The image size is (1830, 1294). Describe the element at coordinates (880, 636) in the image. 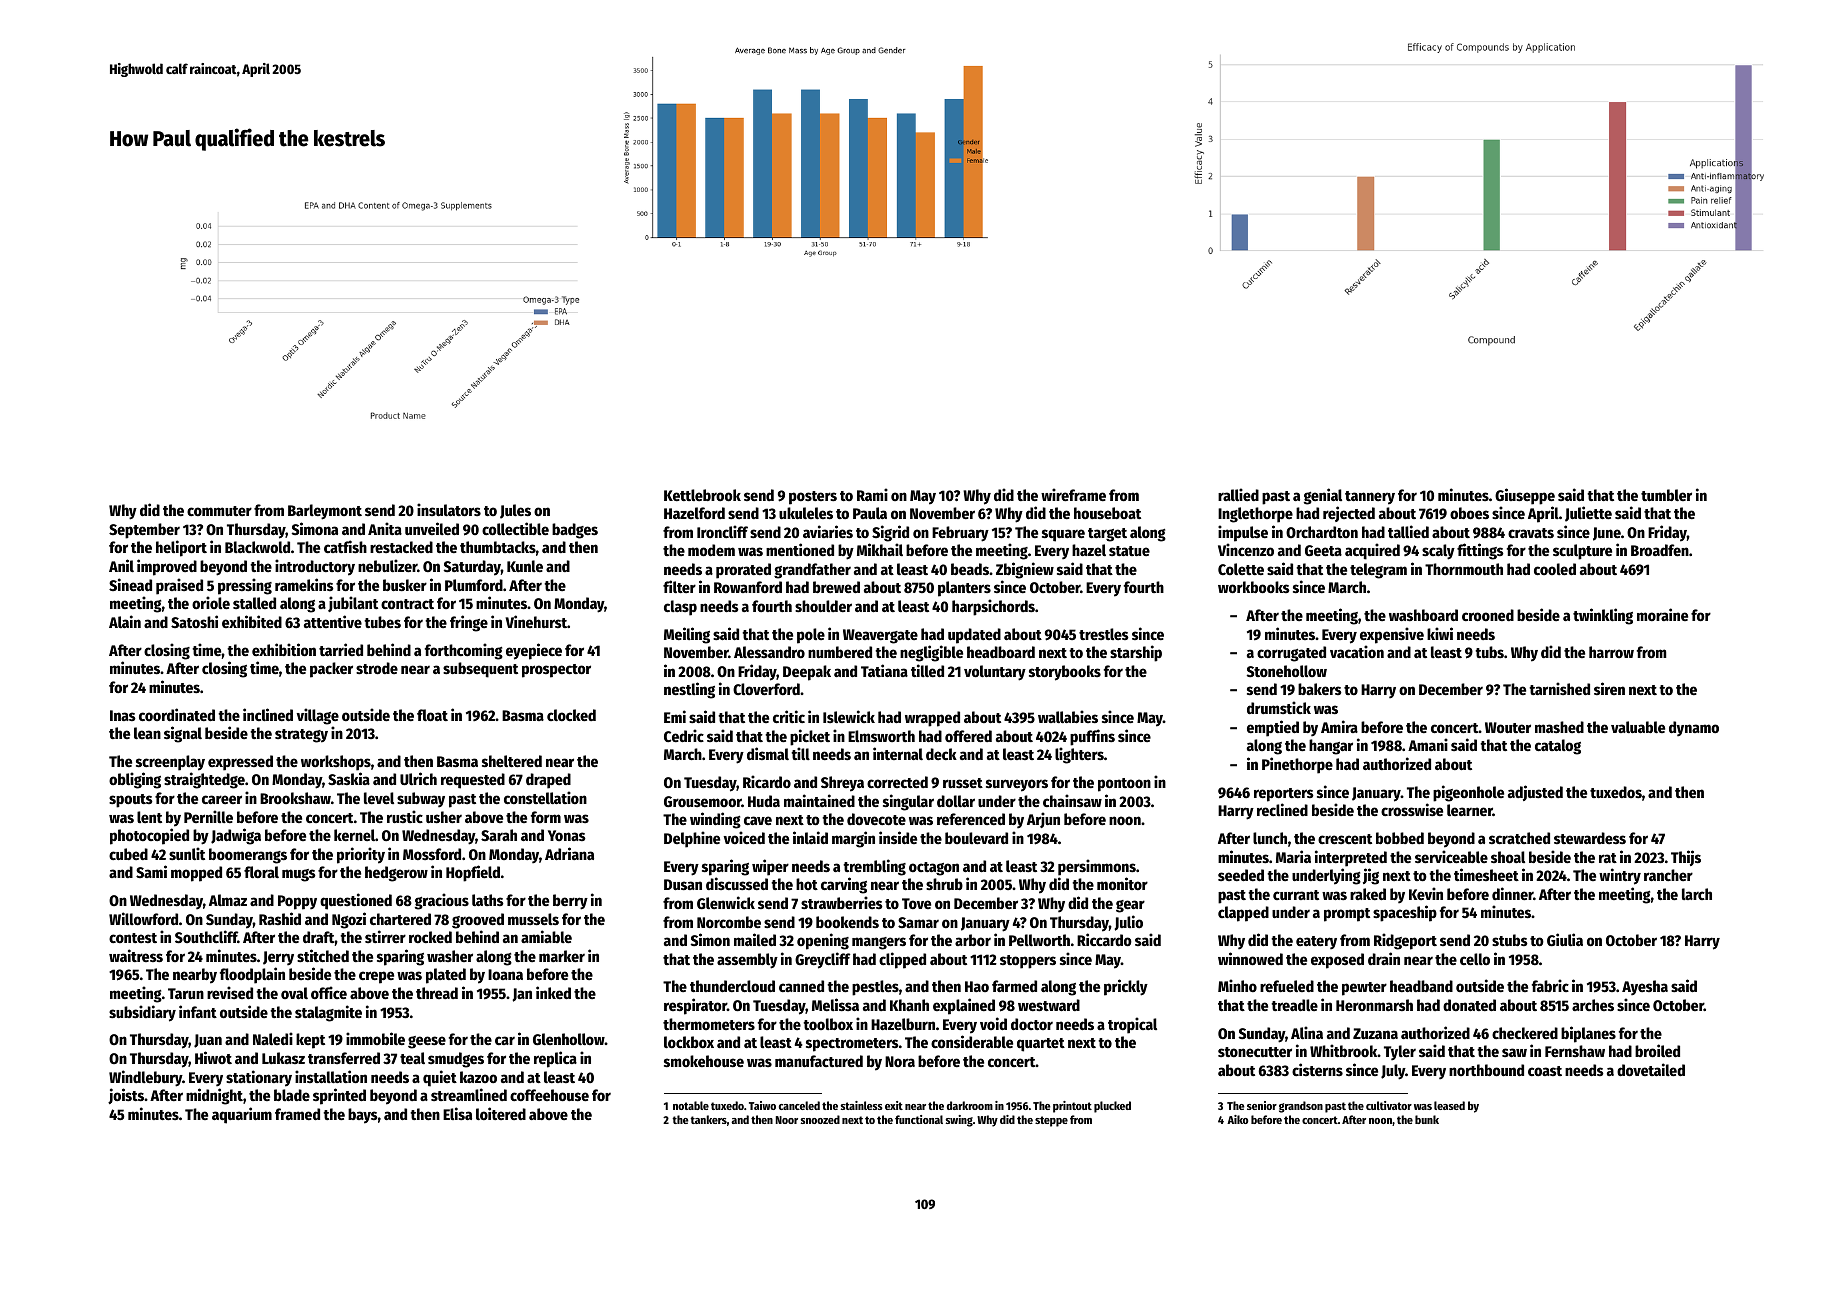

I see `Weavergate` at that location.
